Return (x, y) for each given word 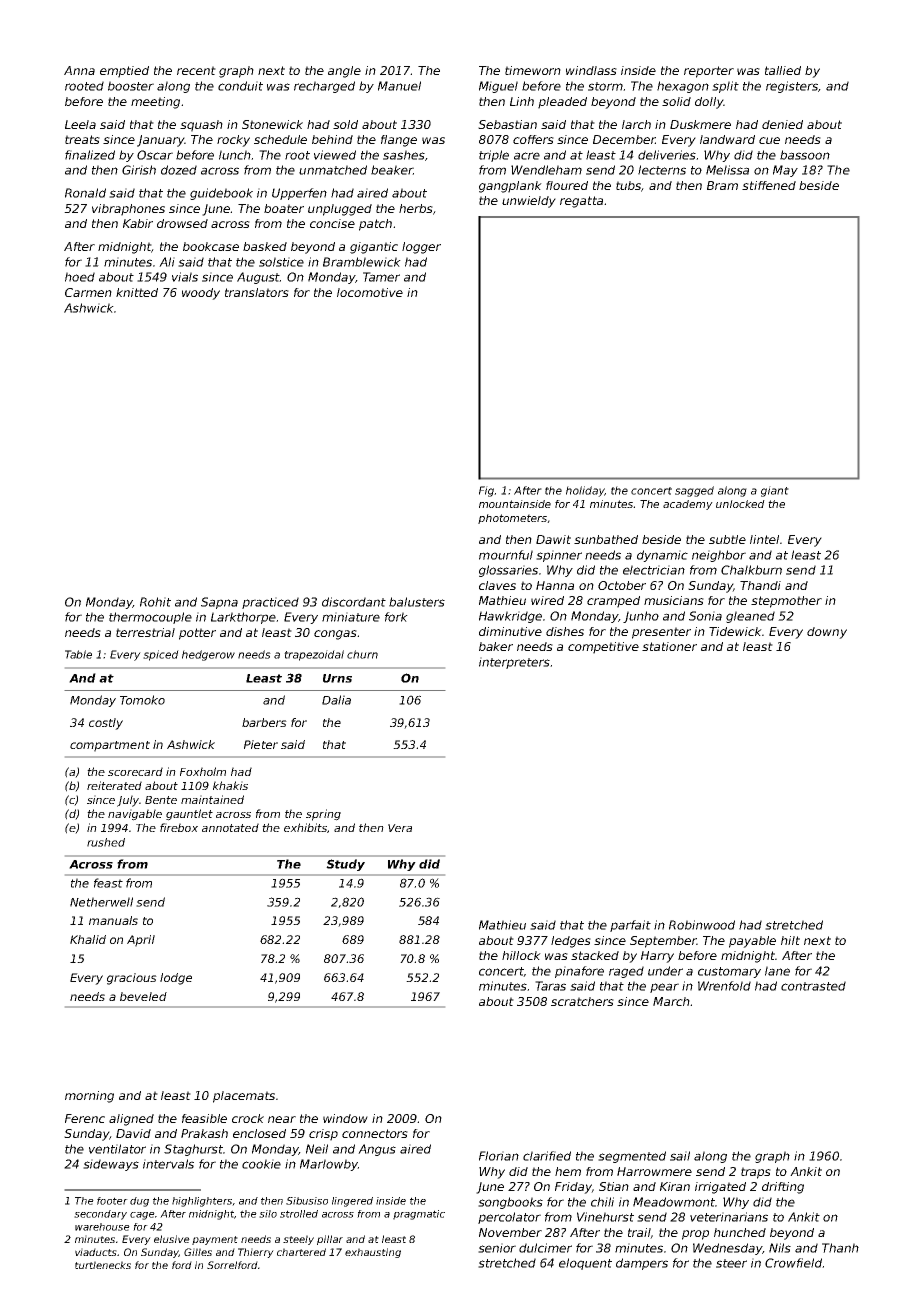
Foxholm (203, 771)
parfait (630, 926)
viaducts (96, 1252)
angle (344, 72)
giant (775, 491)
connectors (375, 1133)
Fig (487, 491)
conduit (240, 86)
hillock (521, 955)
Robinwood (702, 925)
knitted (137, 292)
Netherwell (101, 902)
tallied (783, 70)
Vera (400, 828)
